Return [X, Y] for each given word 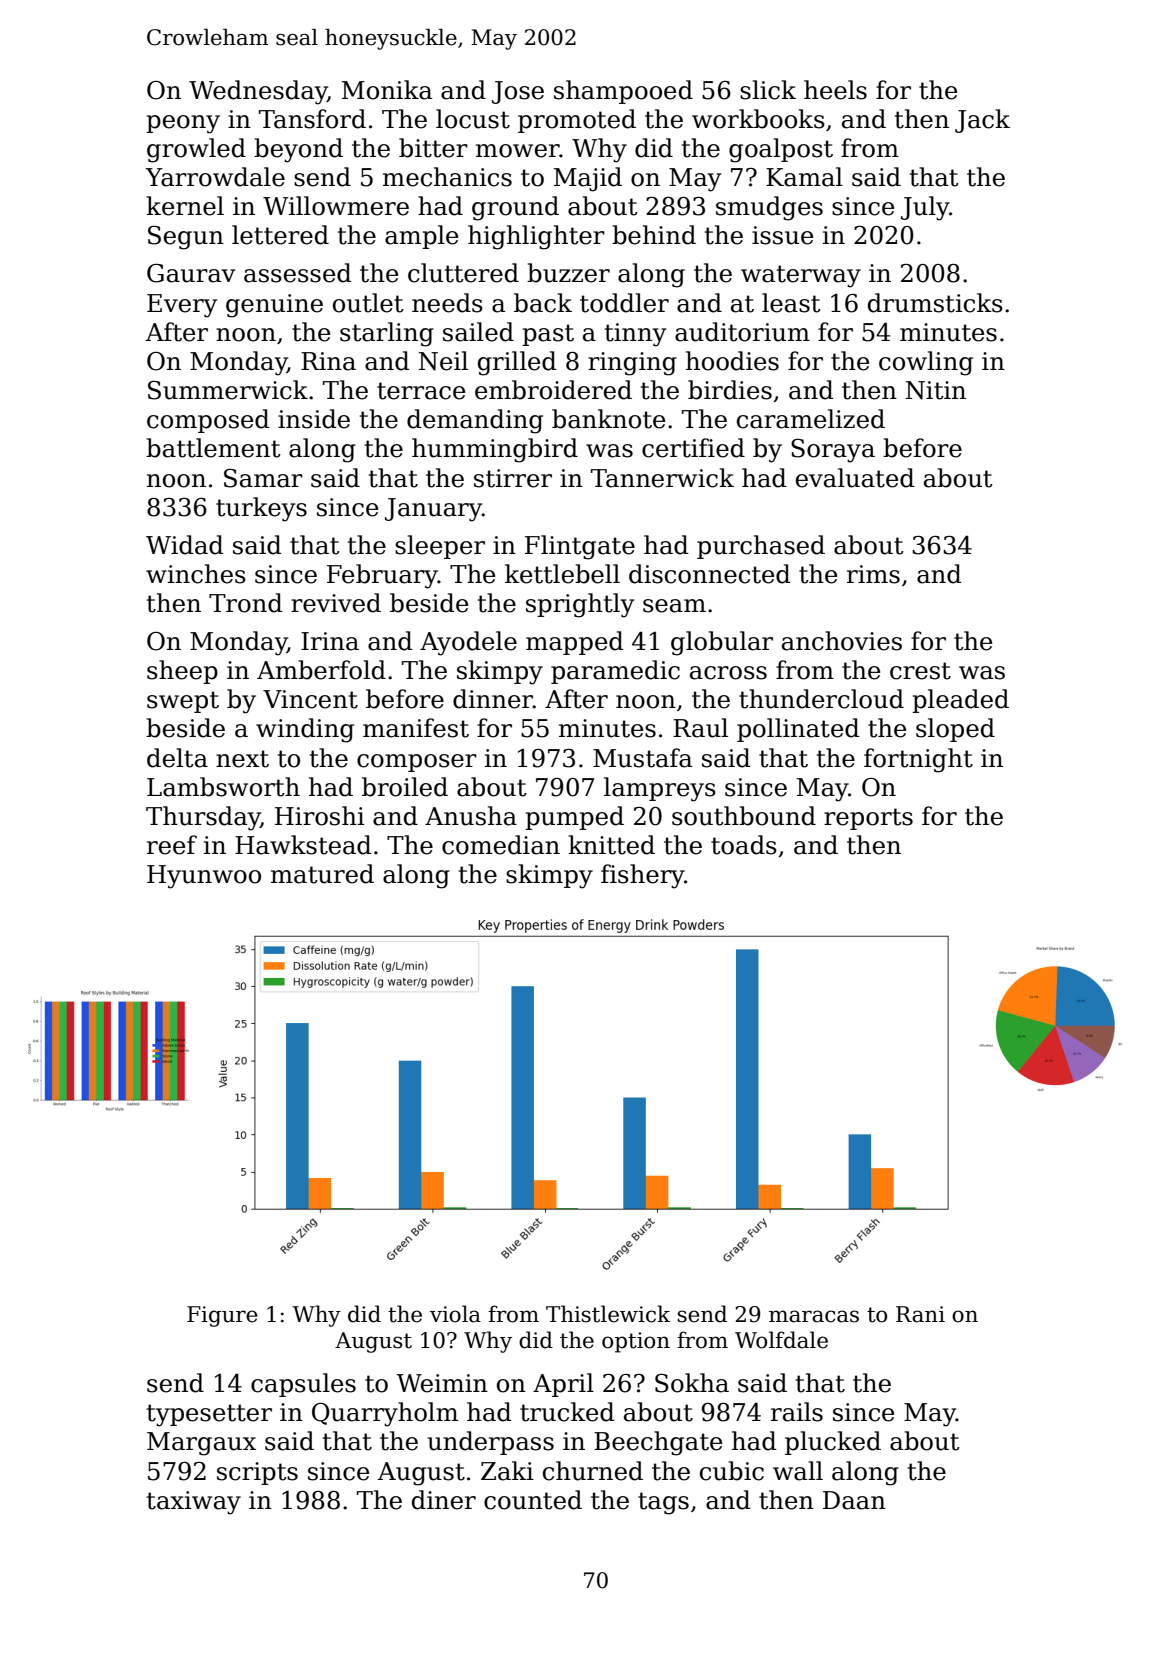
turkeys [261, 509]
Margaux [201, 1444]
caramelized [811, 419]
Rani [920, 1314]
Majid [588, 179]
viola [455, 1314]
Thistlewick [608, 1314]
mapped [575, 643]
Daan [854, 1500]
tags [663, 1503]
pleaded [960, 701]
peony [183, 124]
